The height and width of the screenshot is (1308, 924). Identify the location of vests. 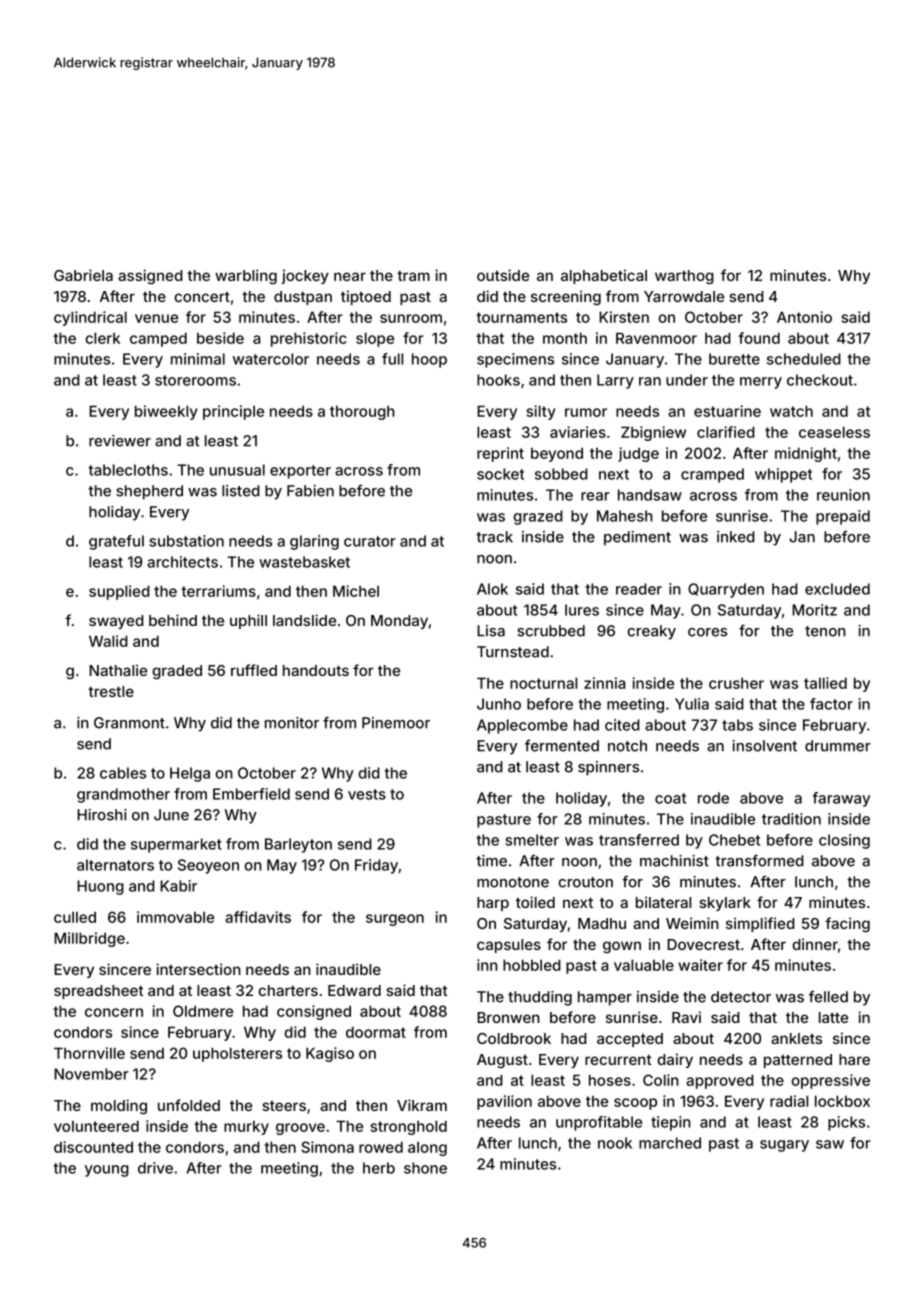
(367, 794).
